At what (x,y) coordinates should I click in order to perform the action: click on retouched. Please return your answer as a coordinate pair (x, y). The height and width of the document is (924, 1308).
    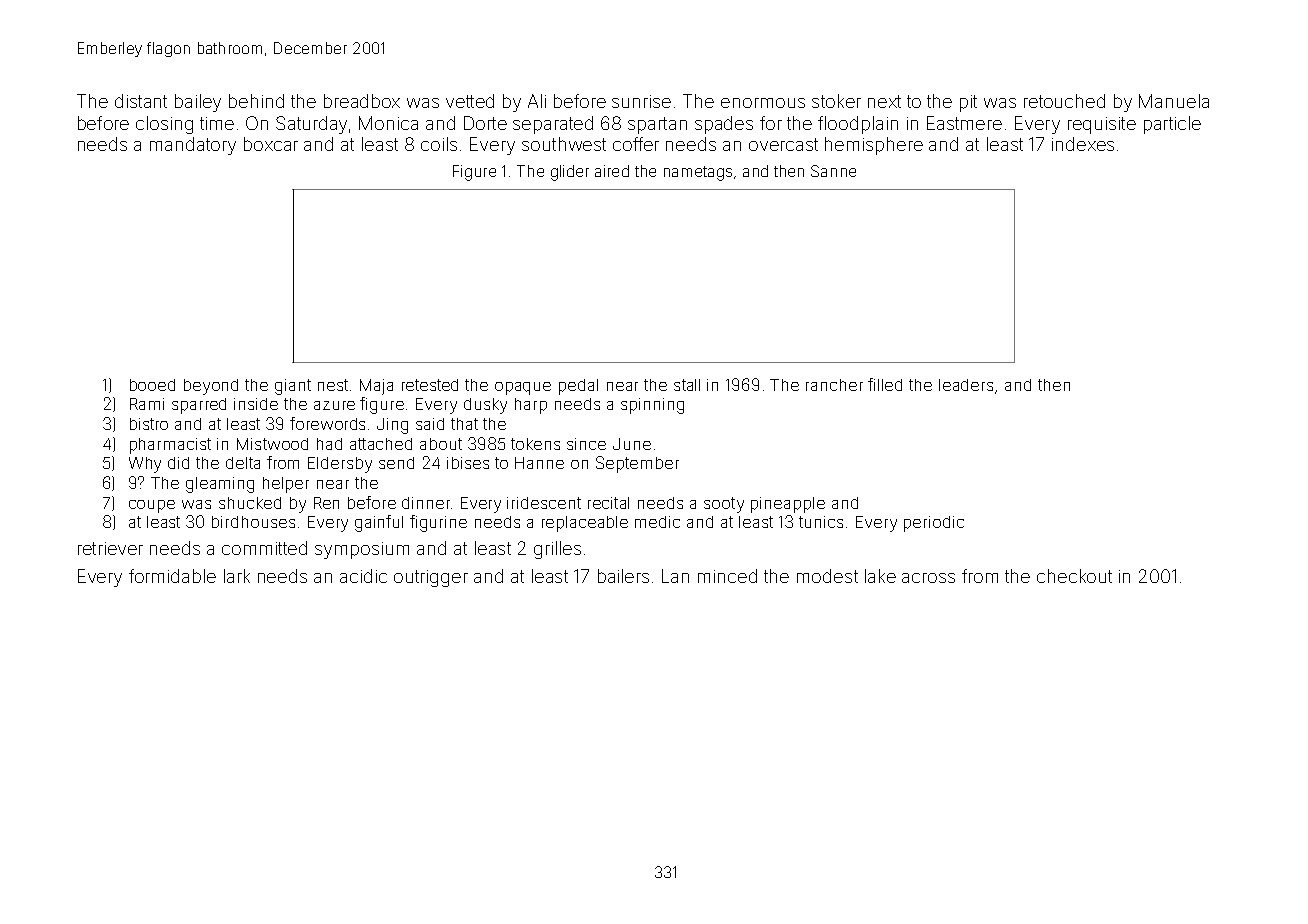
    Looking at the image, I should click on (1064, 101).
